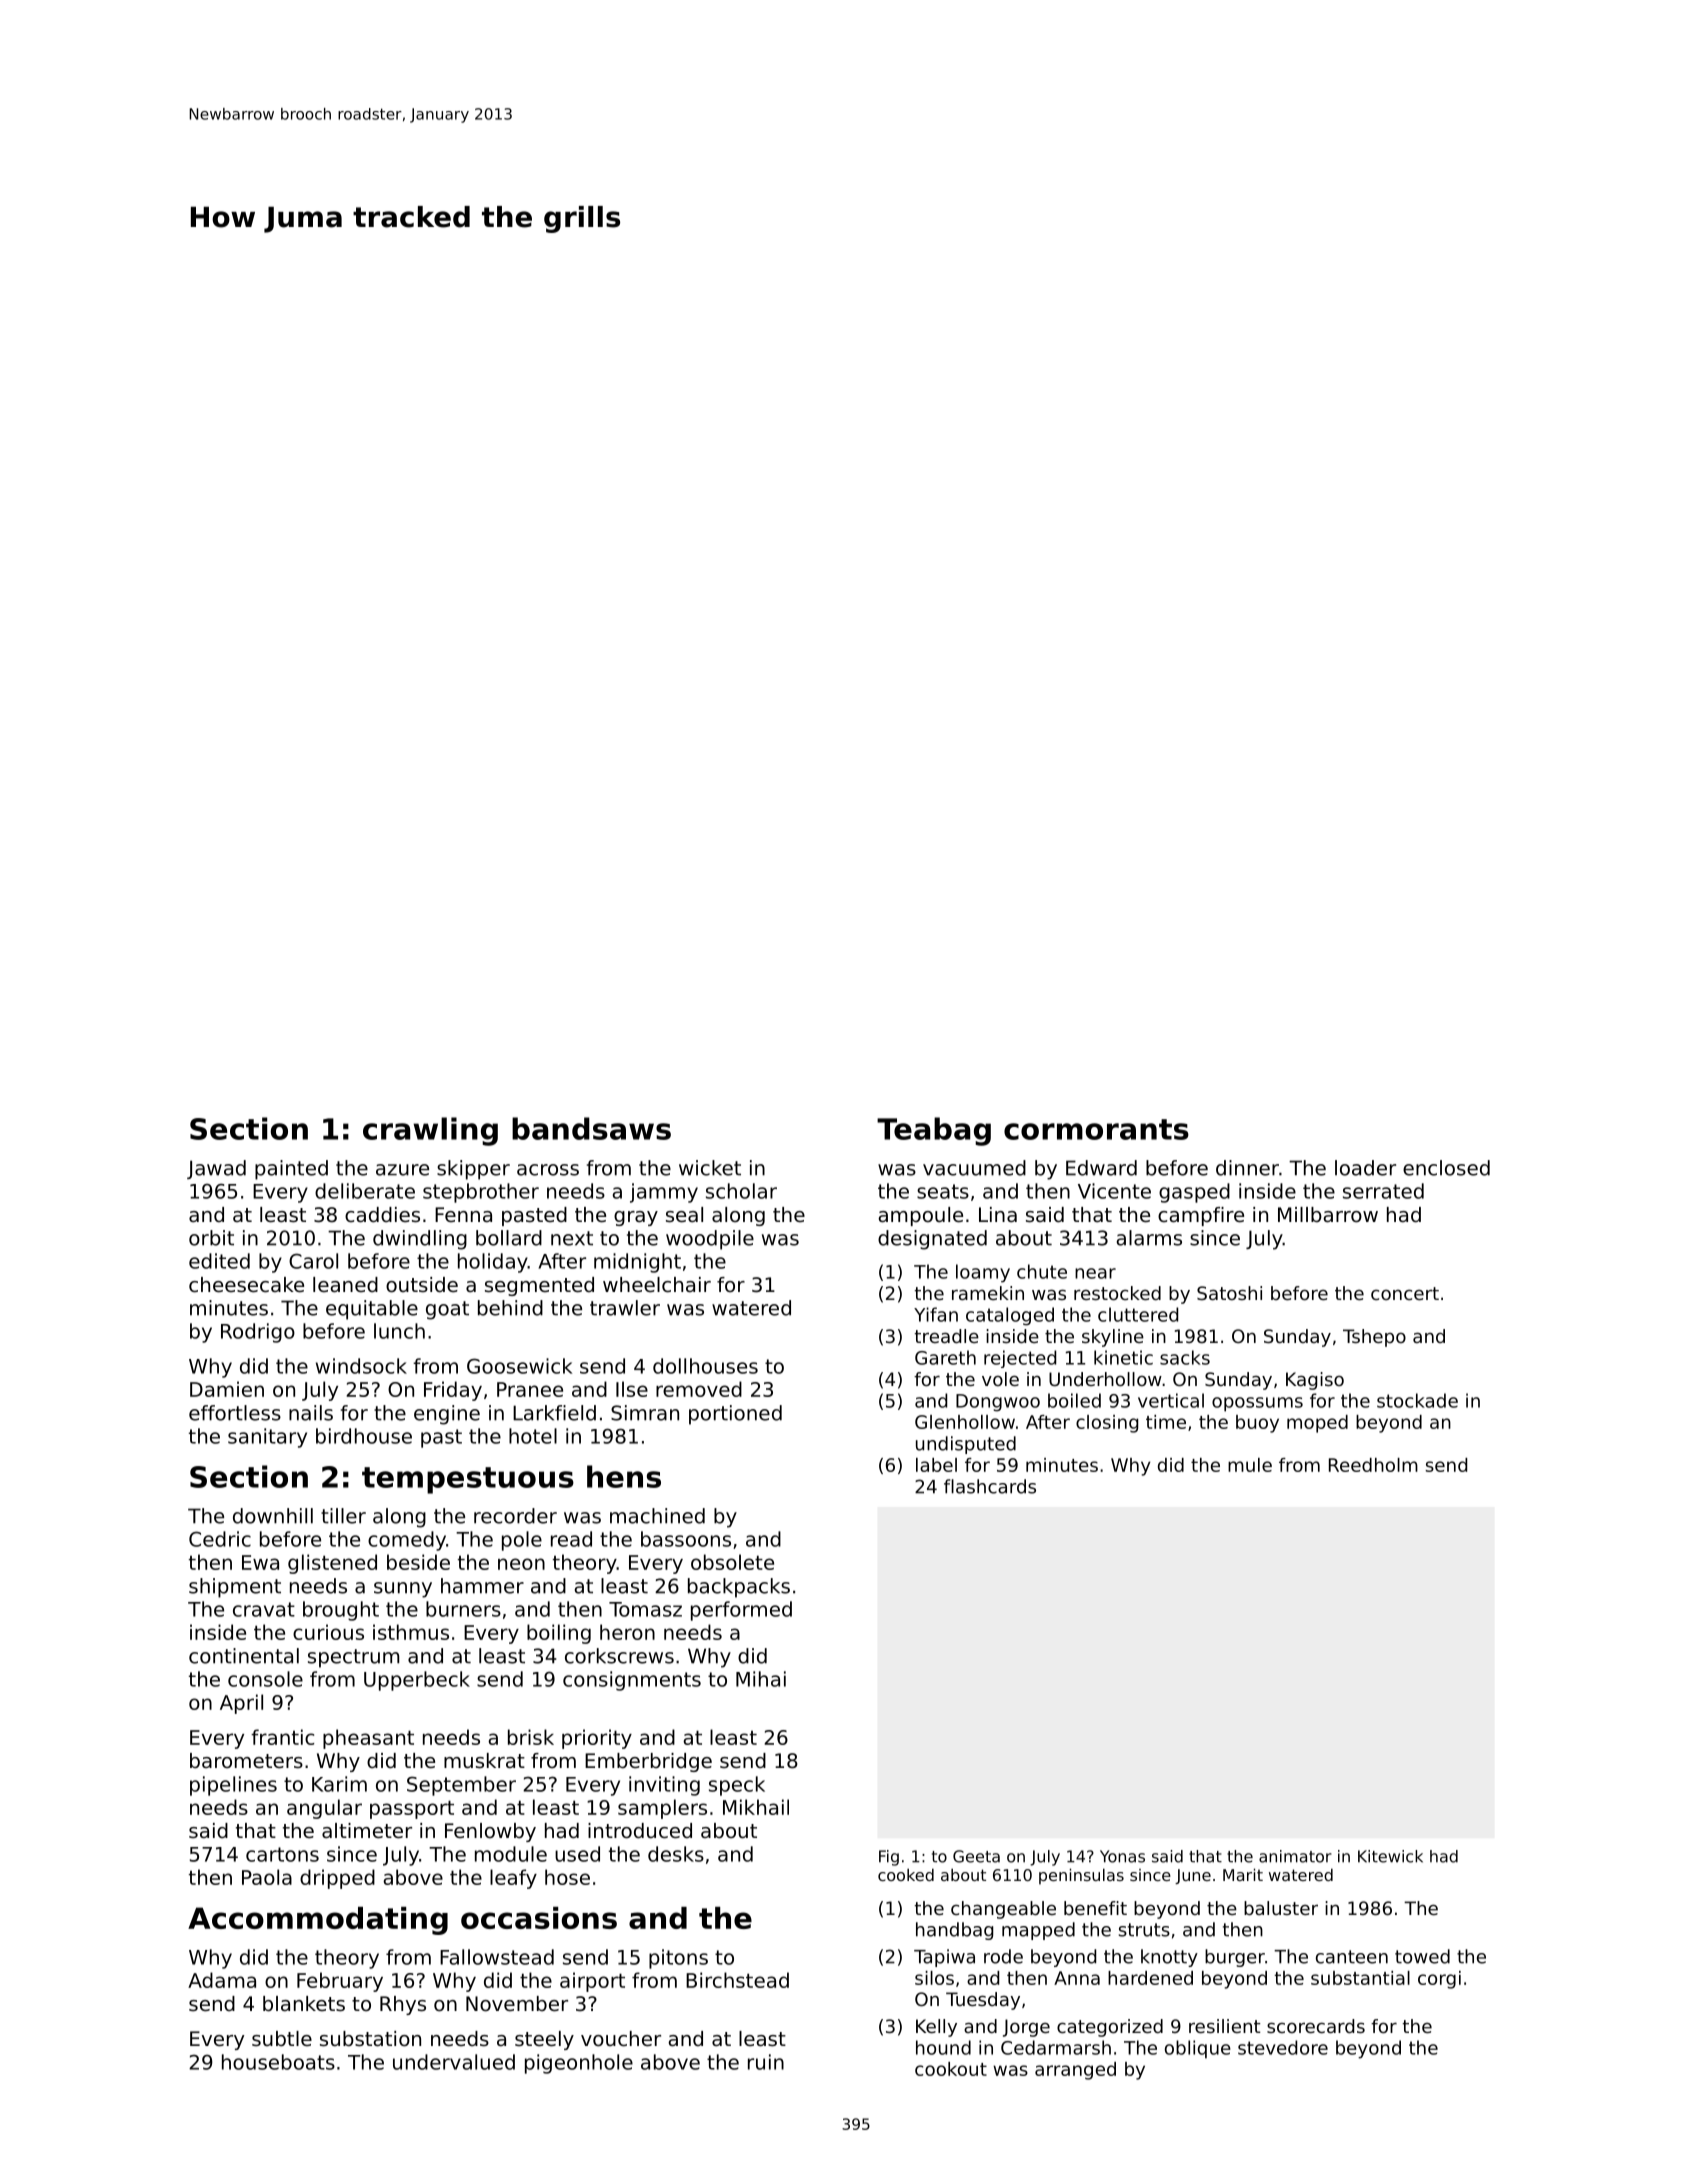 The height and width of the screenshot is (2178, 1683). I want to click on handbag, so click(954, 1931).
